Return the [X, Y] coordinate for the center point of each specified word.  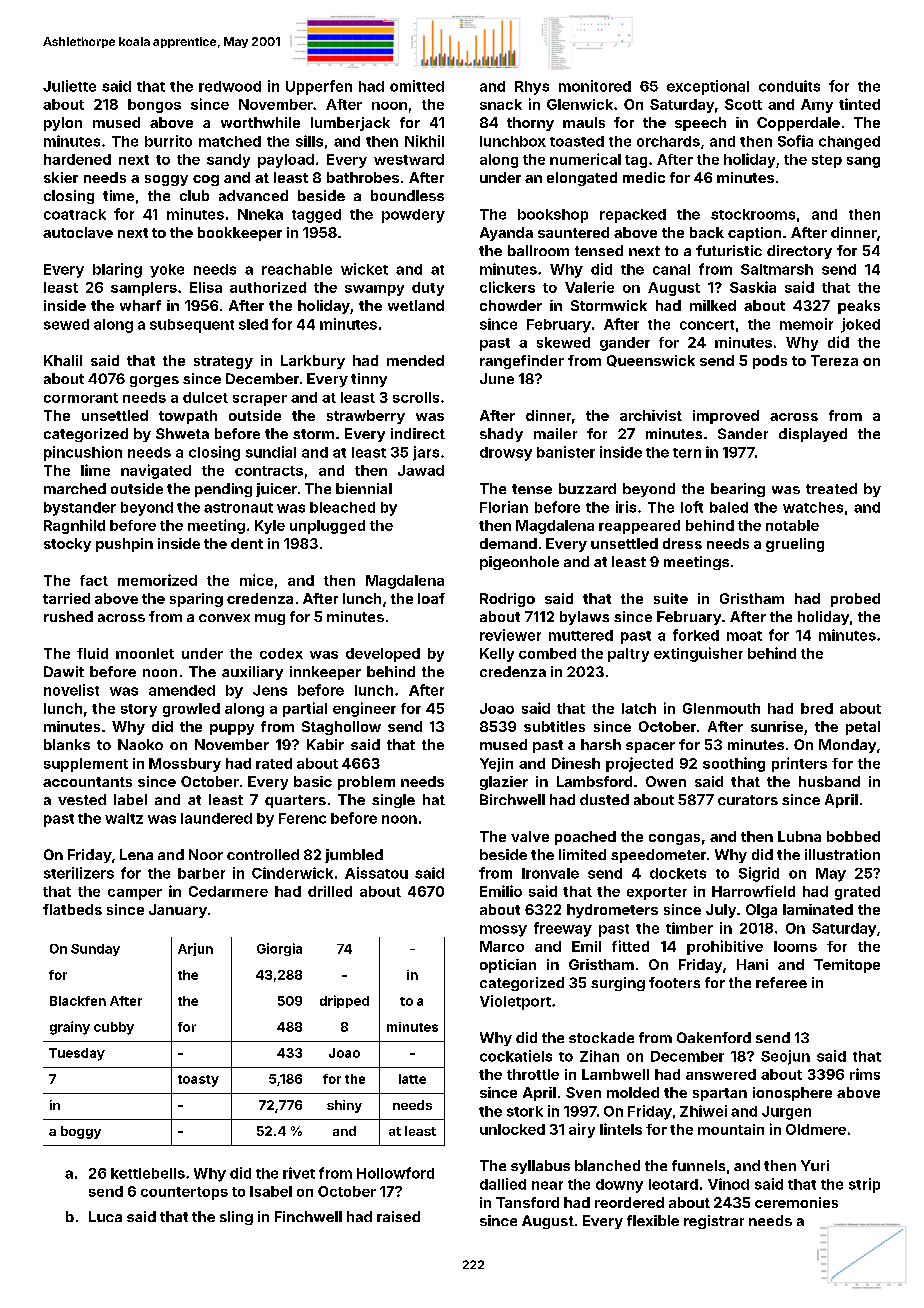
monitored [595, 86]
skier [61, 177]
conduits [789, 86]
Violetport [515, 1002]
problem [366, 783]
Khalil [63, 360]
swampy [374, 290]
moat [744, 636]
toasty [198, 1081]
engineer [364, 709]
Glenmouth [721, 708]
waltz [124, 818]
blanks [67, 744]
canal [671, 269]
